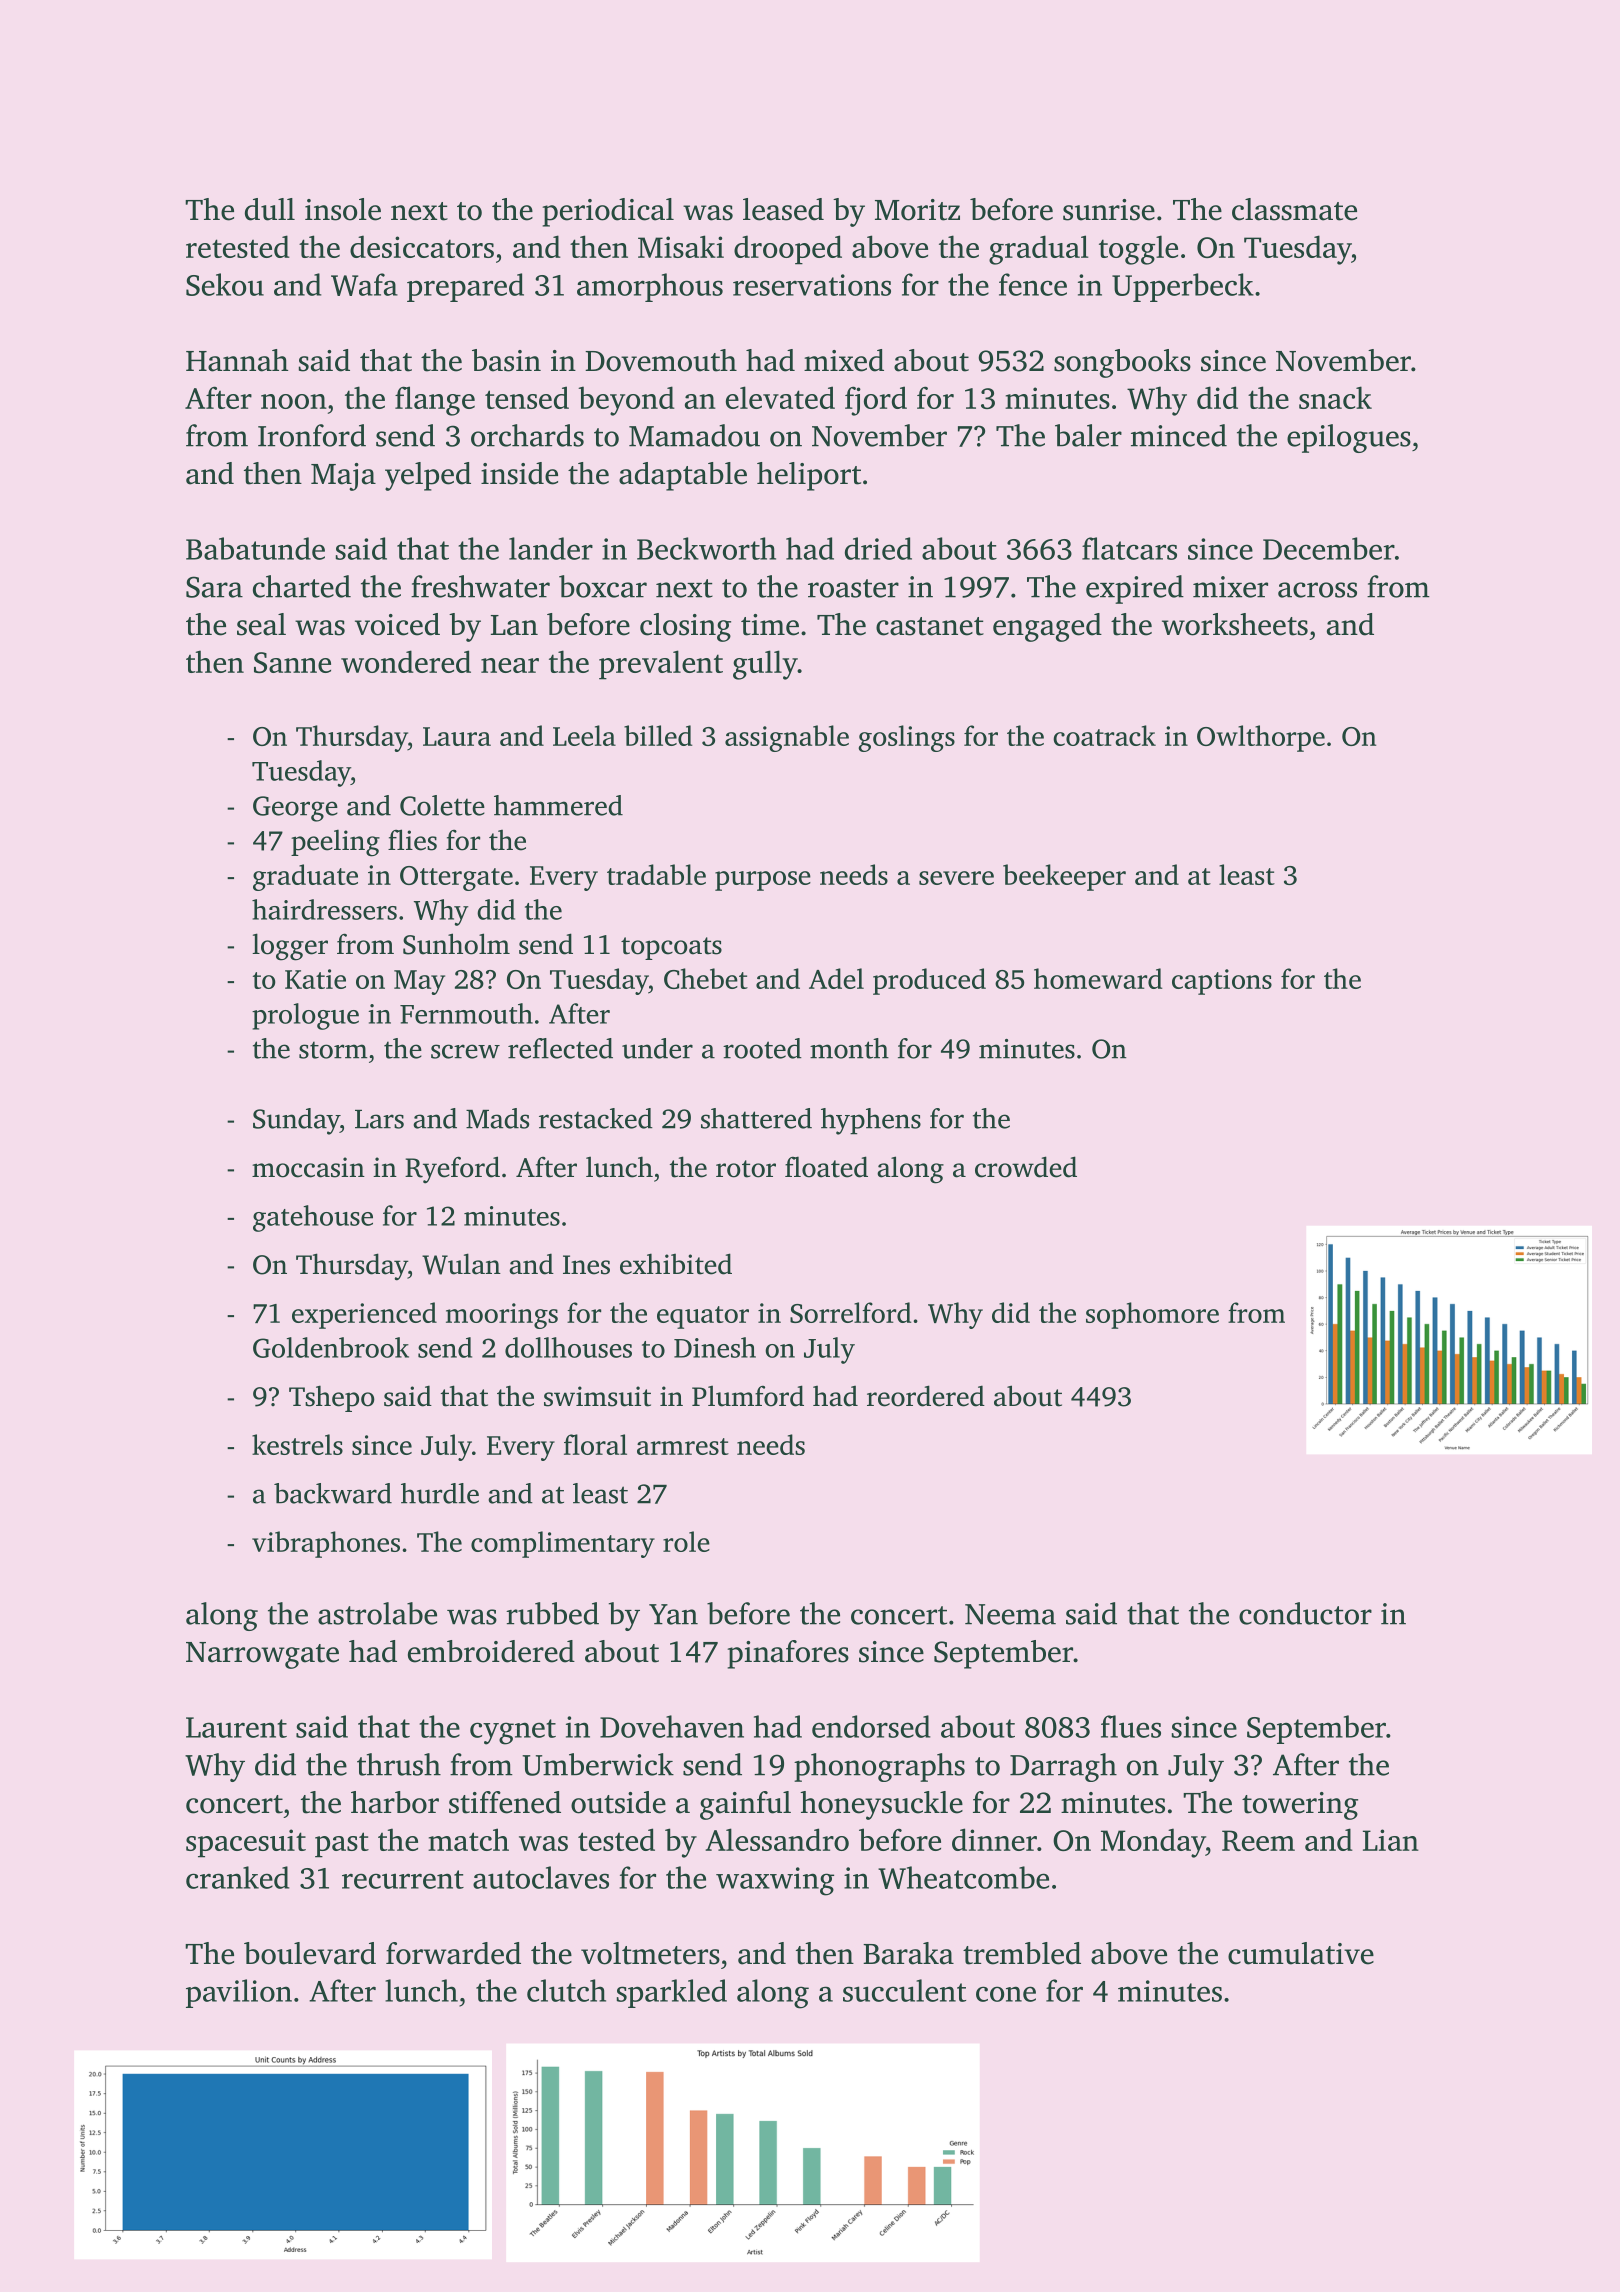 This image has height=2292, width=1620. I want to click on leased, so click(783, 209).
